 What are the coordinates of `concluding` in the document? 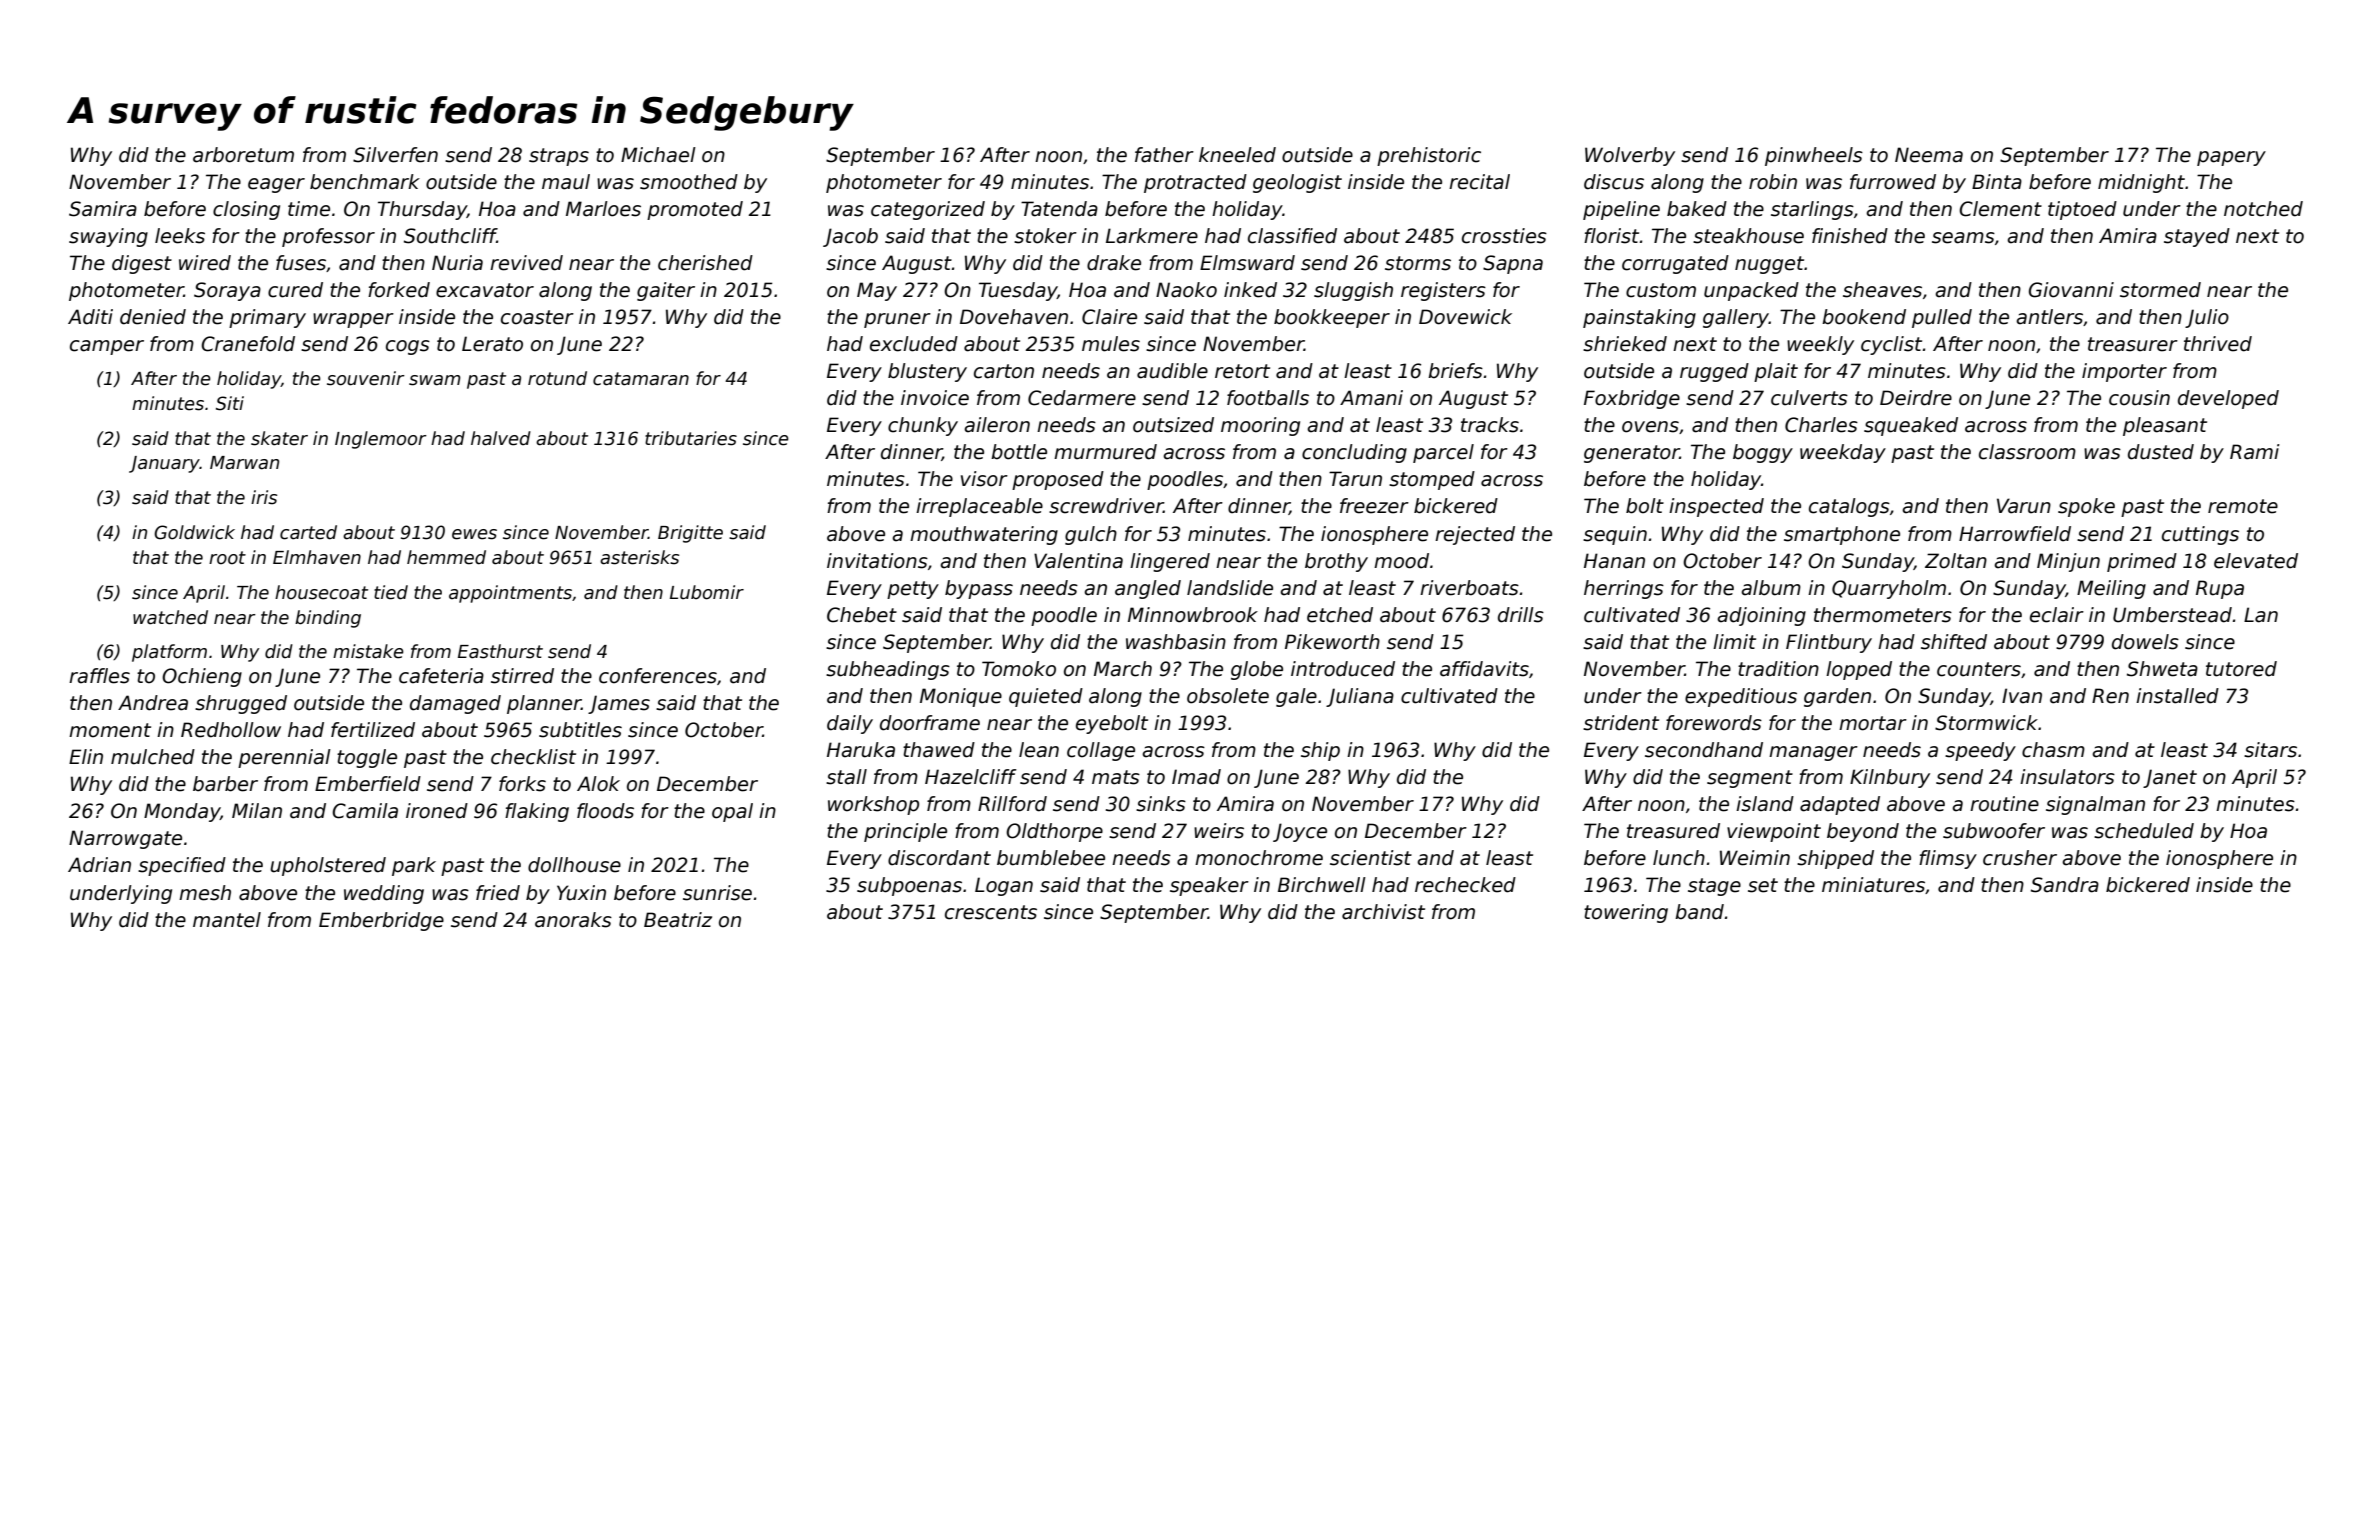 It's located at (1354, 453).
